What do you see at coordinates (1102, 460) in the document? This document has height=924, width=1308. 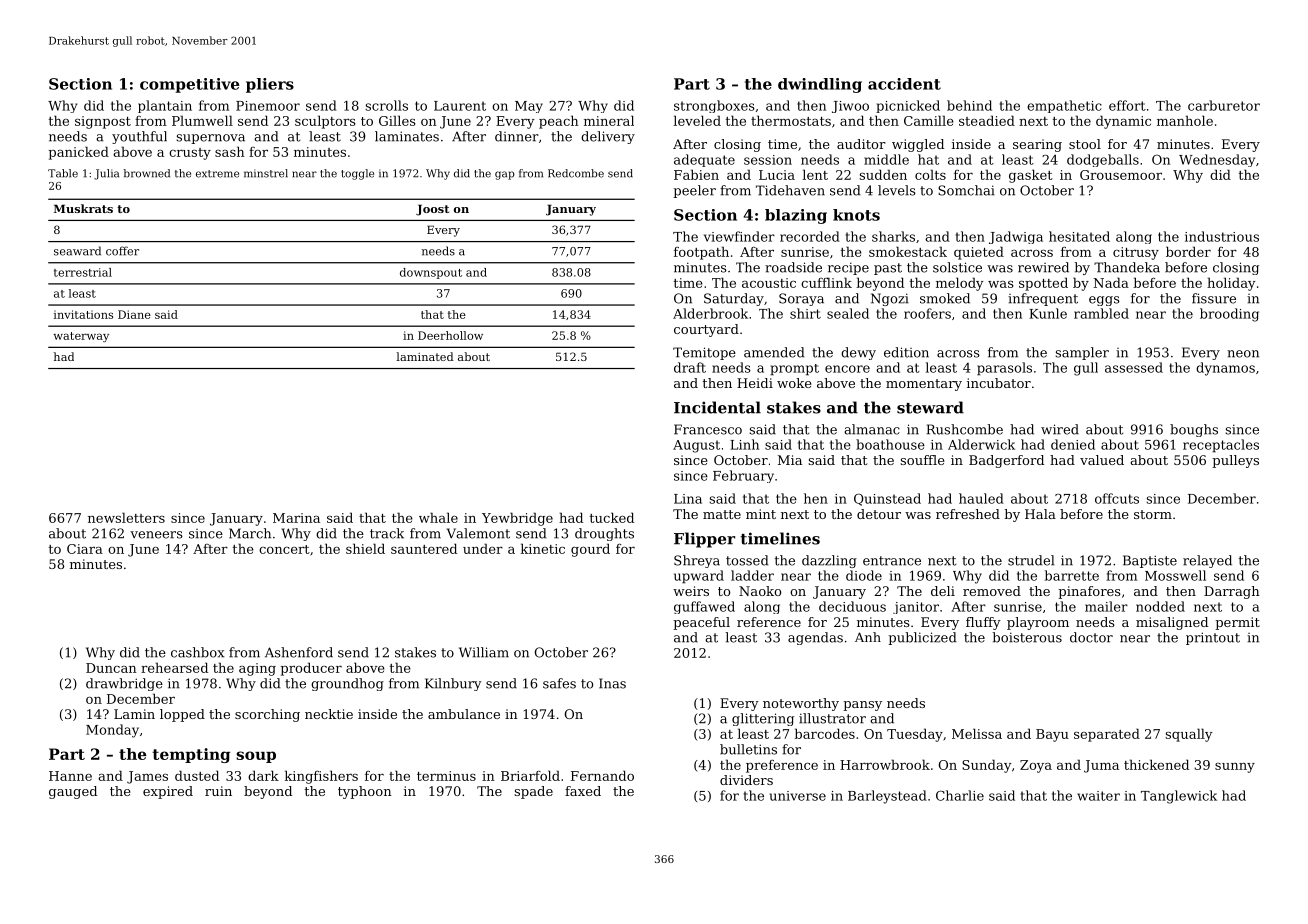 I see `valued` at bounding box center [1102, 460].
